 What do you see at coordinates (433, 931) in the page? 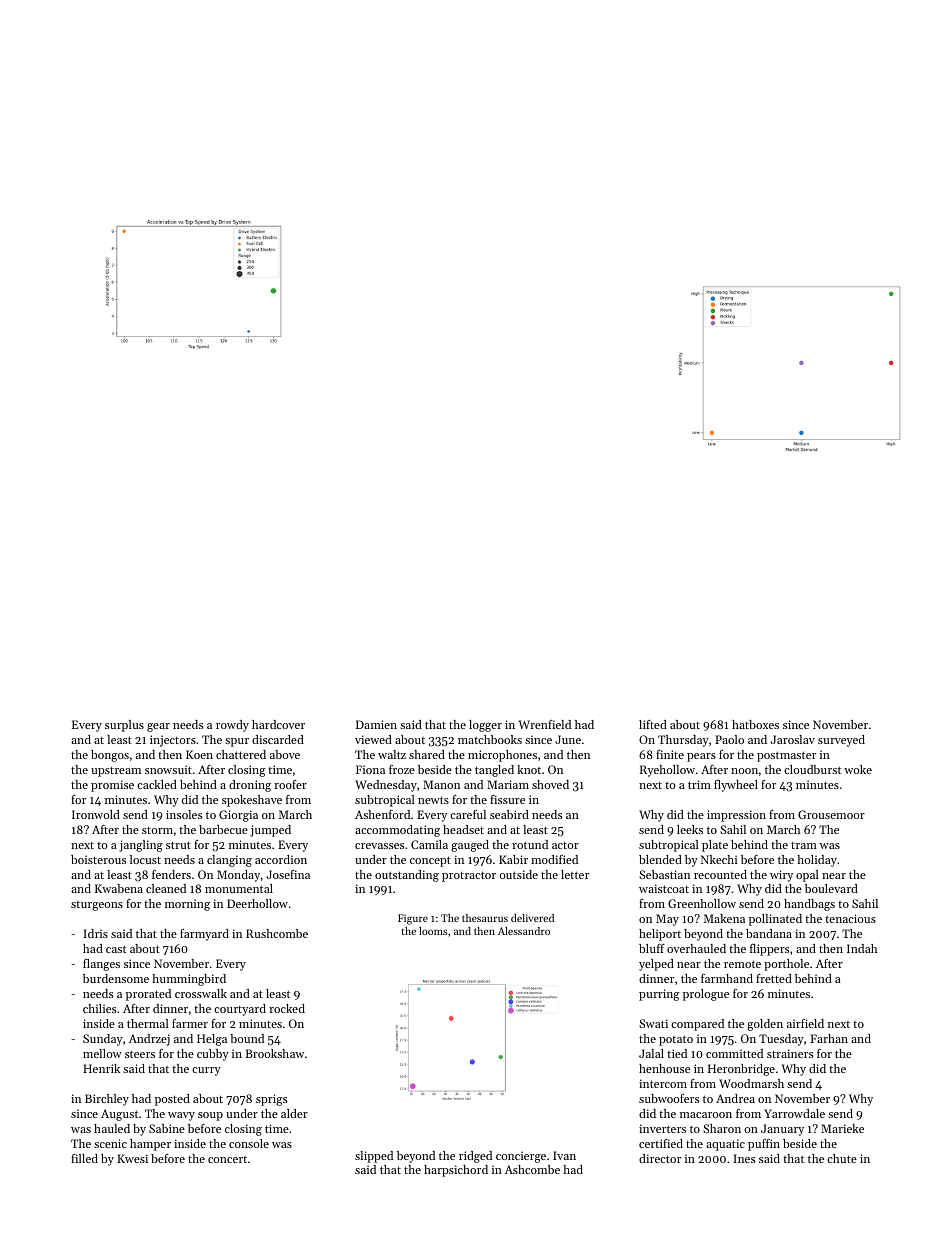
I see `looms` at bounding box center [433, 931].
